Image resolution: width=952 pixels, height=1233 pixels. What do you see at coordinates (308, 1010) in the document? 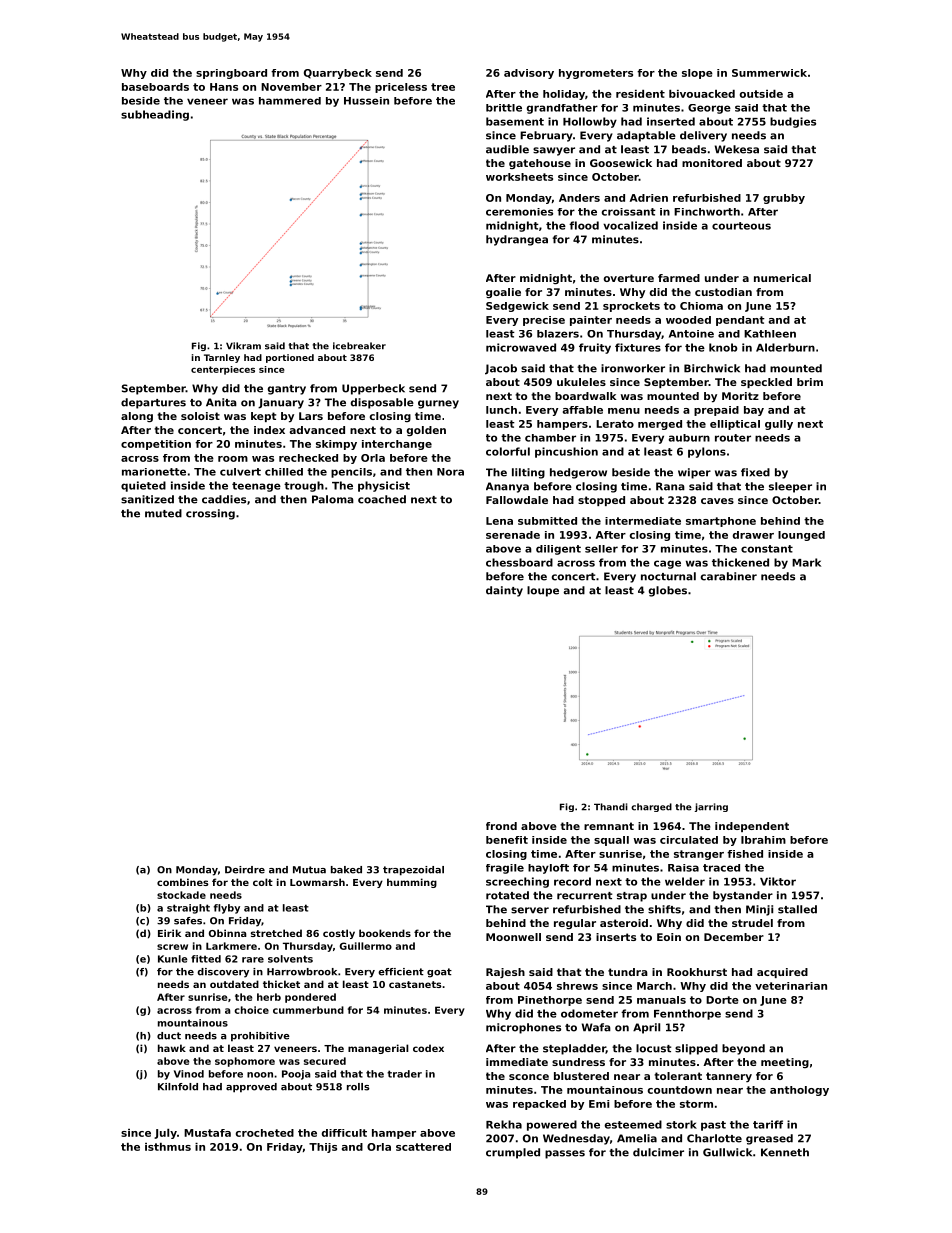
I see `cummerbund` at bounding box center [308, 1010].
